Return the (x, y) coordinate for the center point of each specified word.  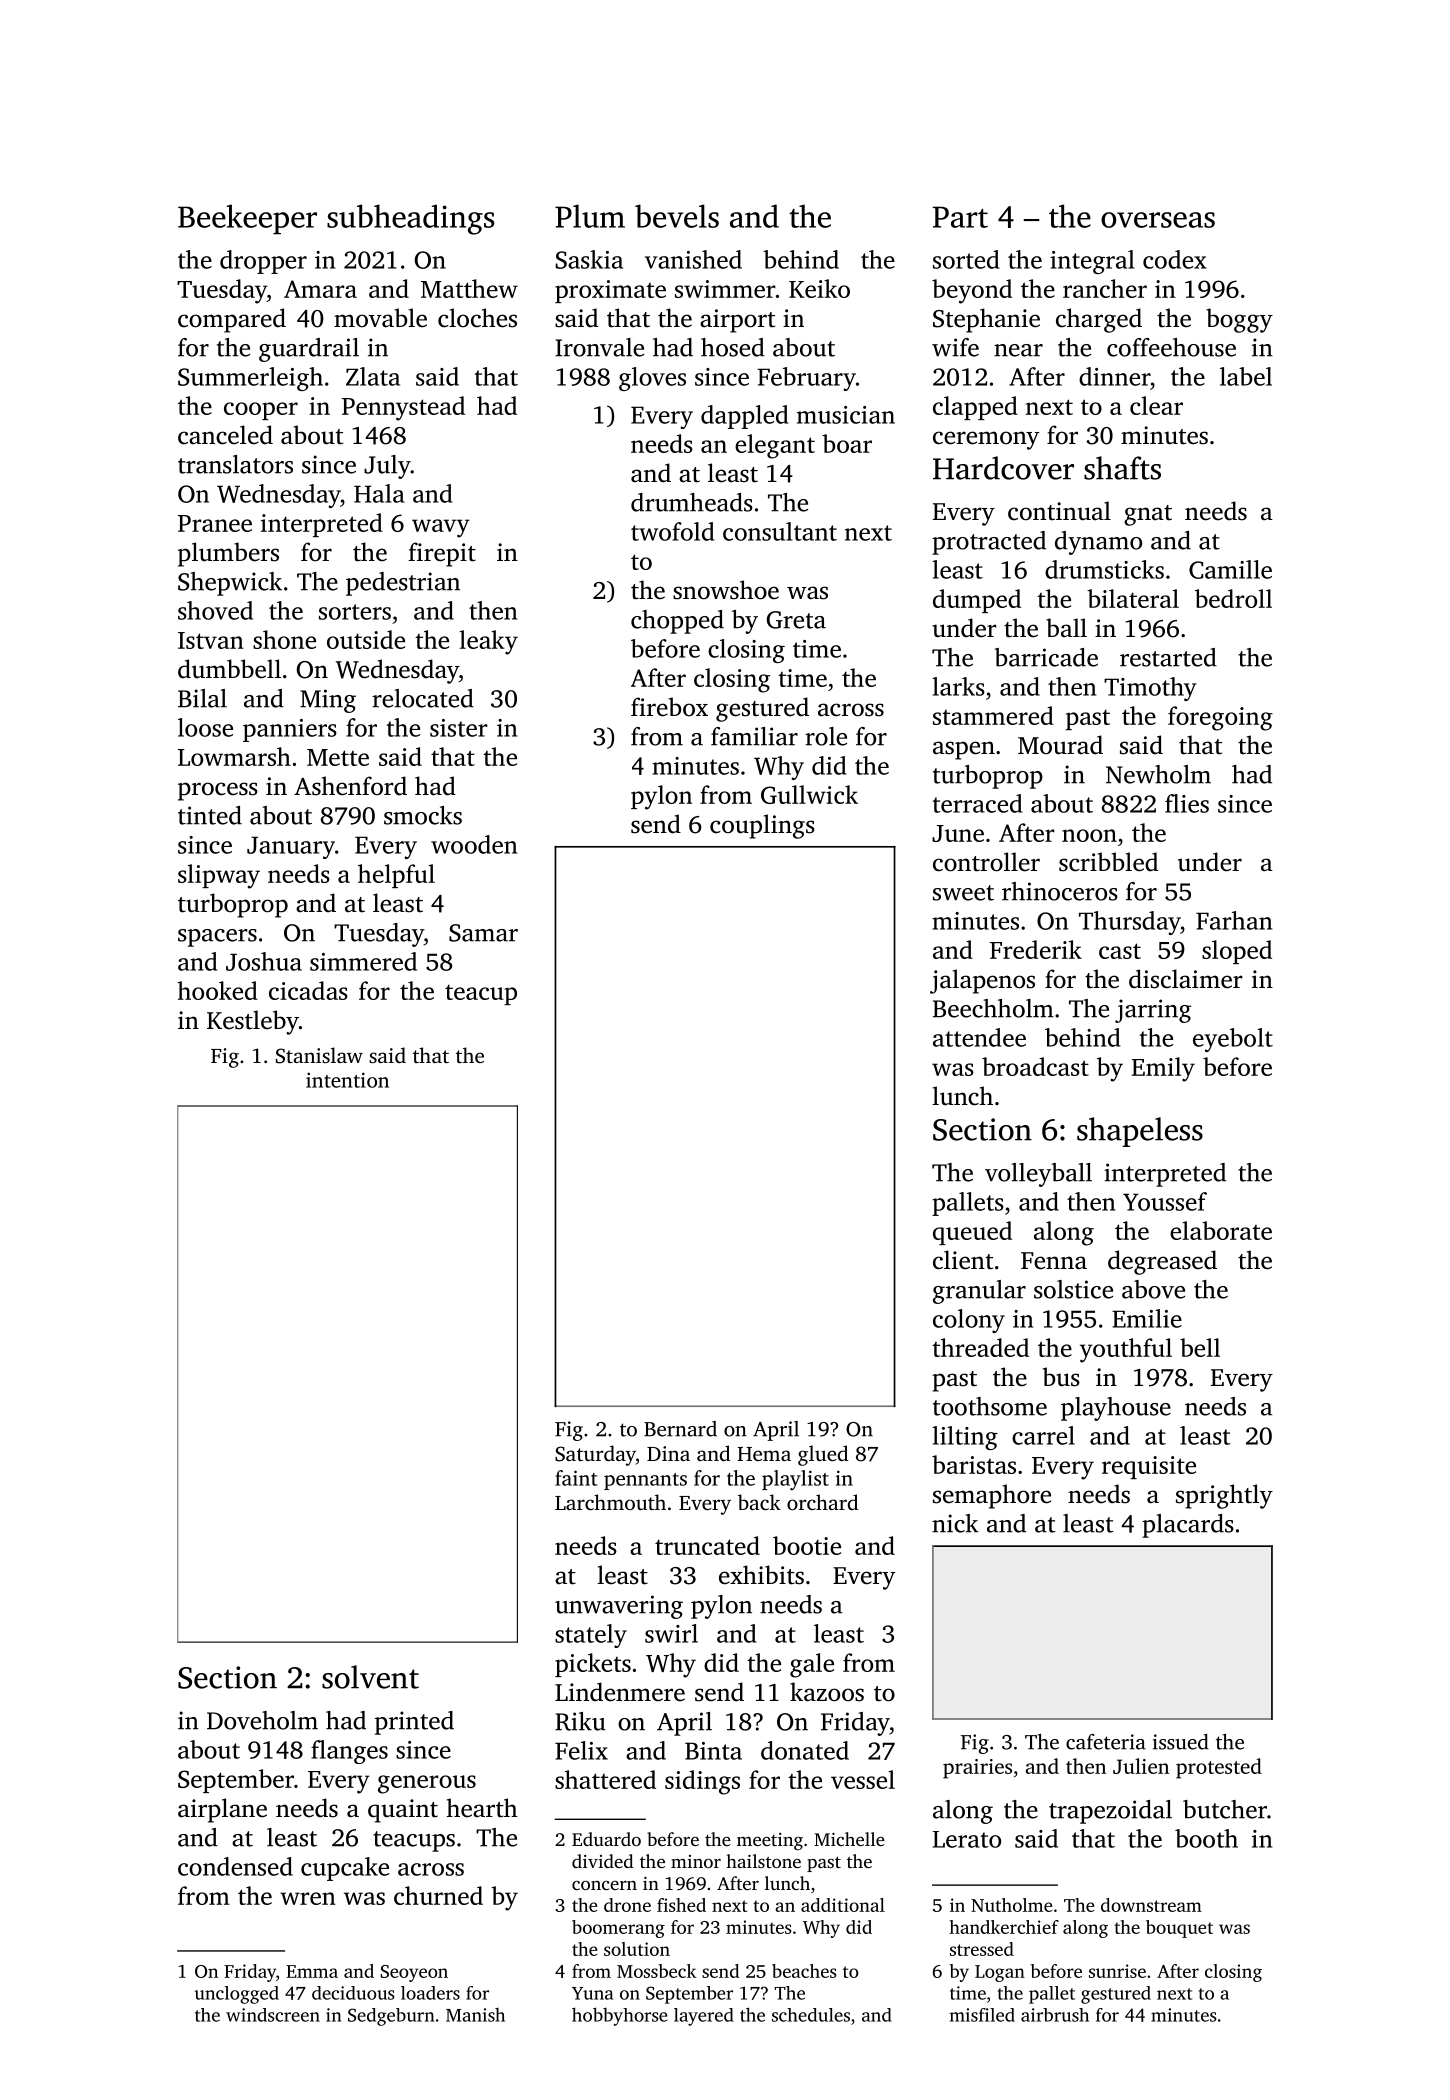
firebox (669, 707)
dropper (263, 262)
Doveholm (262, 1720)
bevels (677, 216)
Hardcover (1003, 468)
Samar (483, 933)
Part (960, 217)
